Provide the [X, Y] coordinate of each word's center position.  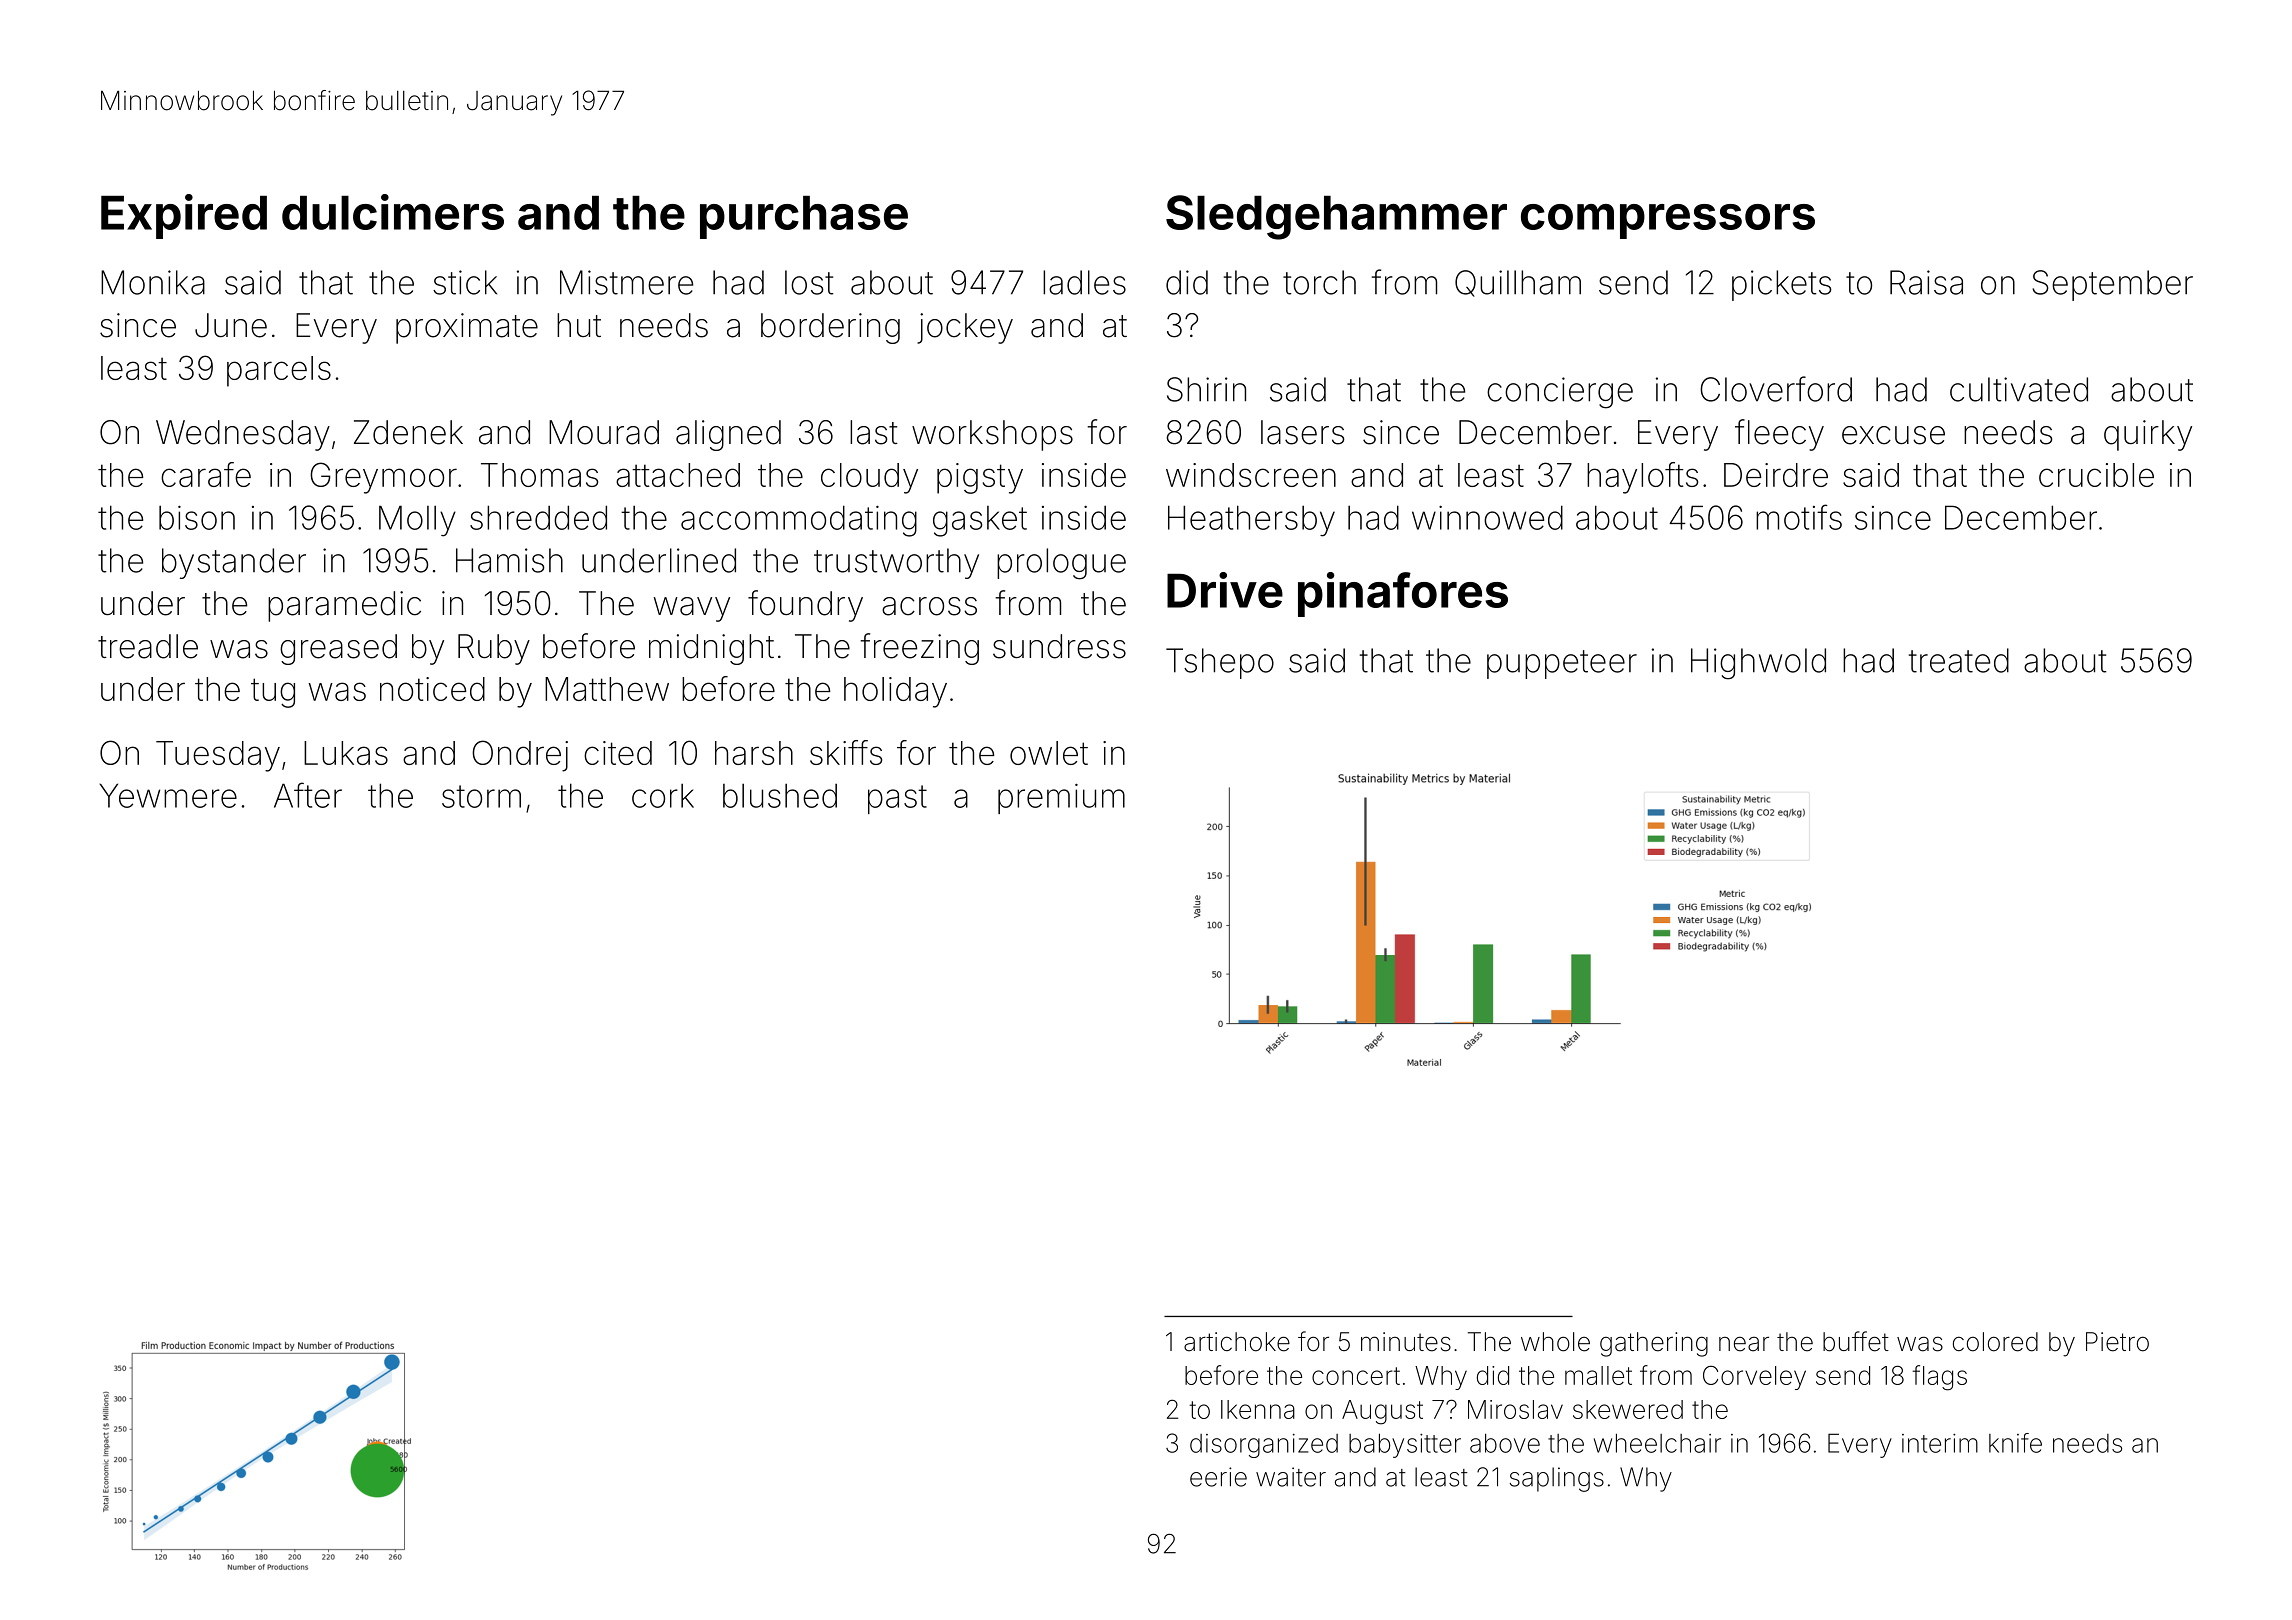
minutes [1406, 1342]
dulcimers [393, 212]
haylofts [1642, 478]
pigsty [980, 478]
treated [1959, 660]
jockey [965, 328]
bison [197, 518]
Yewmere [168, 795]
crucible [2096, 475]
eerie [1218, 1477]
